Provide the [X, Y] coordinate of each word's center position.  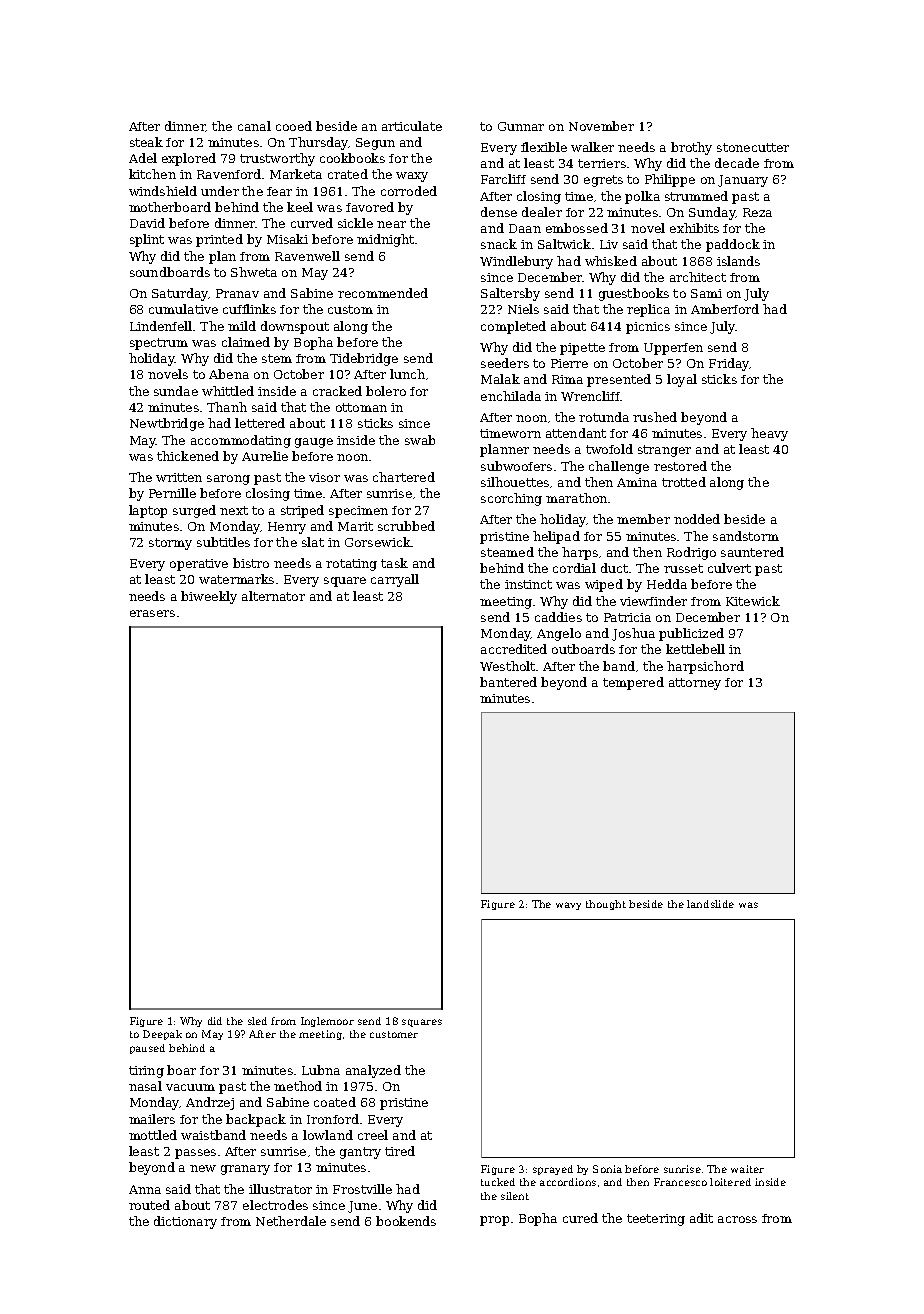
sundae [176, 391]
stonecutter [753, 147]
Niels [523, 309]
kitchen [152, 174]
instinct [528, 584]
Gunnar [521, 126]
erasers [152, 613]
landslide [710, 904]
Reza [757, 212]
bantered [508, 682]
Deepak [162, 1035]
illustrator [280, 1189]
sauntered [752, 552]
